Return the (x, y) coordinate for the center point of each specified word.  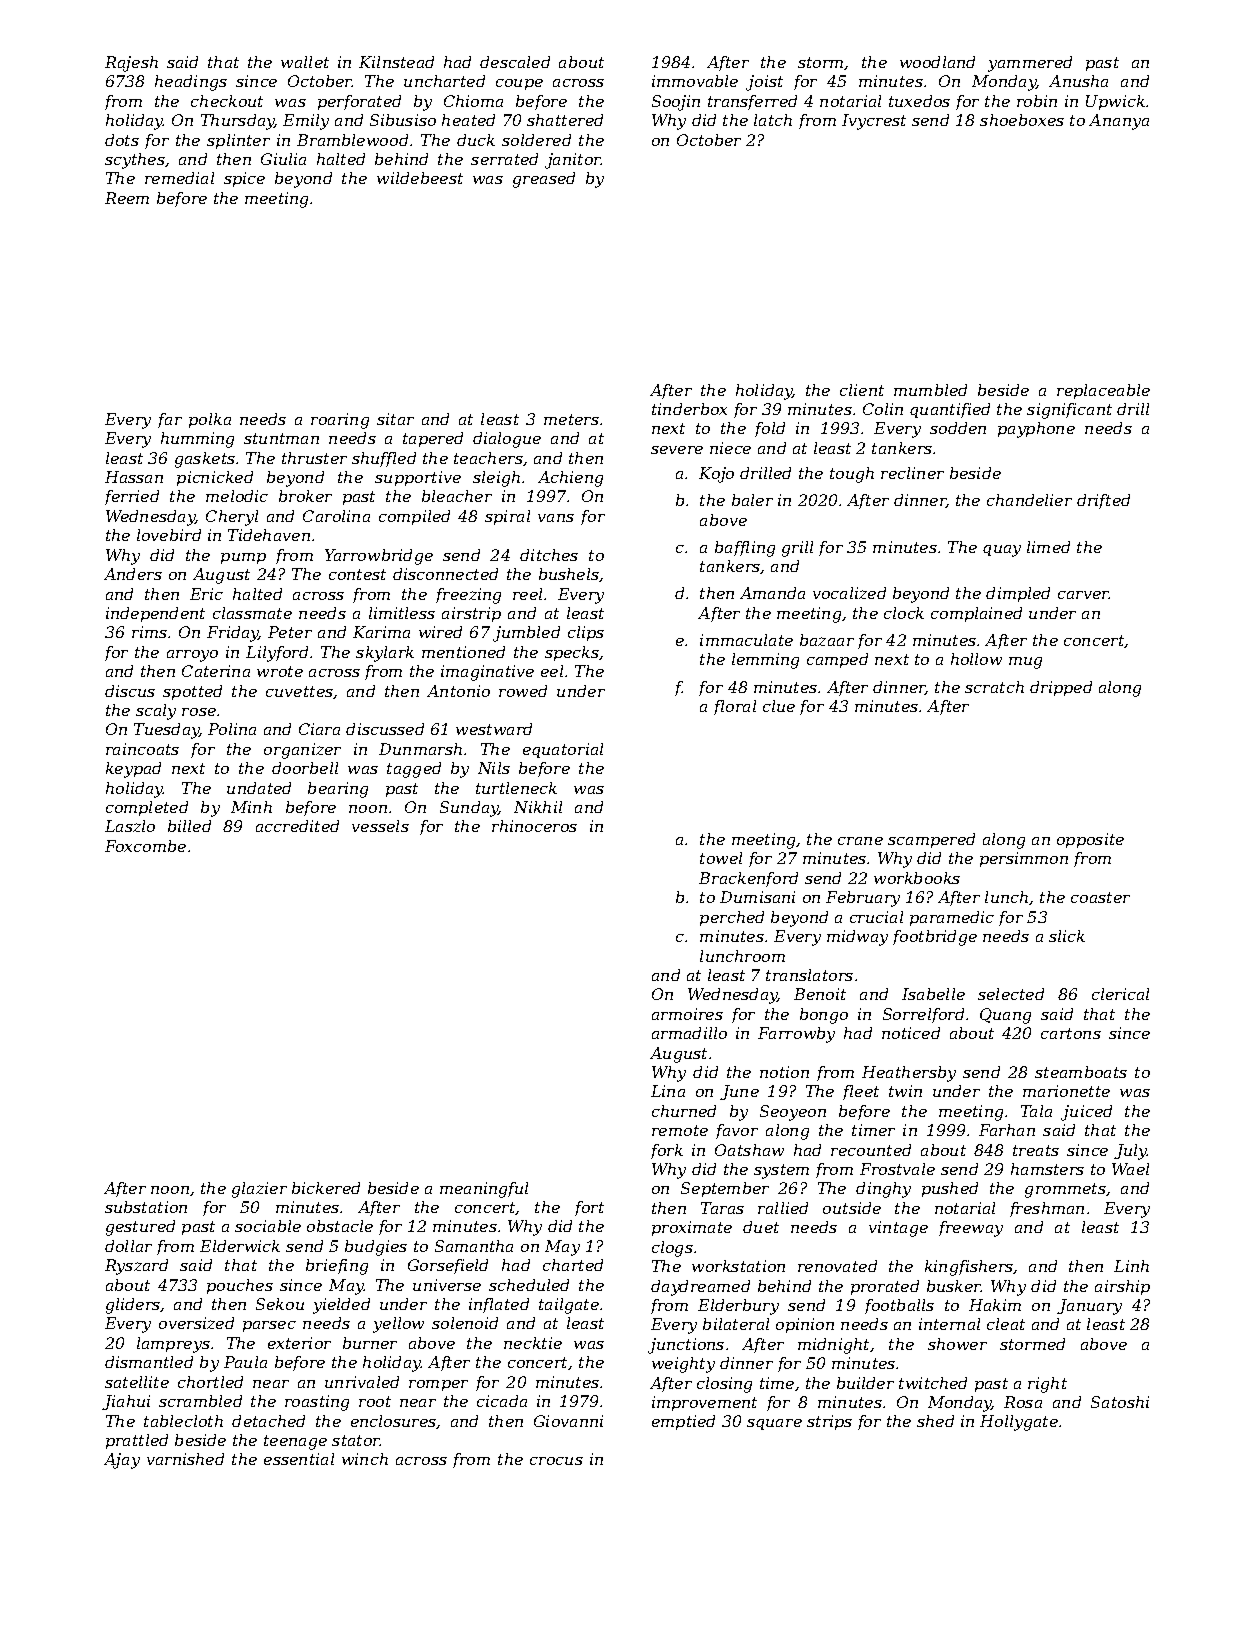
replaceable (1103, 391)
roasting (317, 1403)
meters (571, 419)
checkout (227, 101)
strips (829, 1422)
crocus (556, 1461)
